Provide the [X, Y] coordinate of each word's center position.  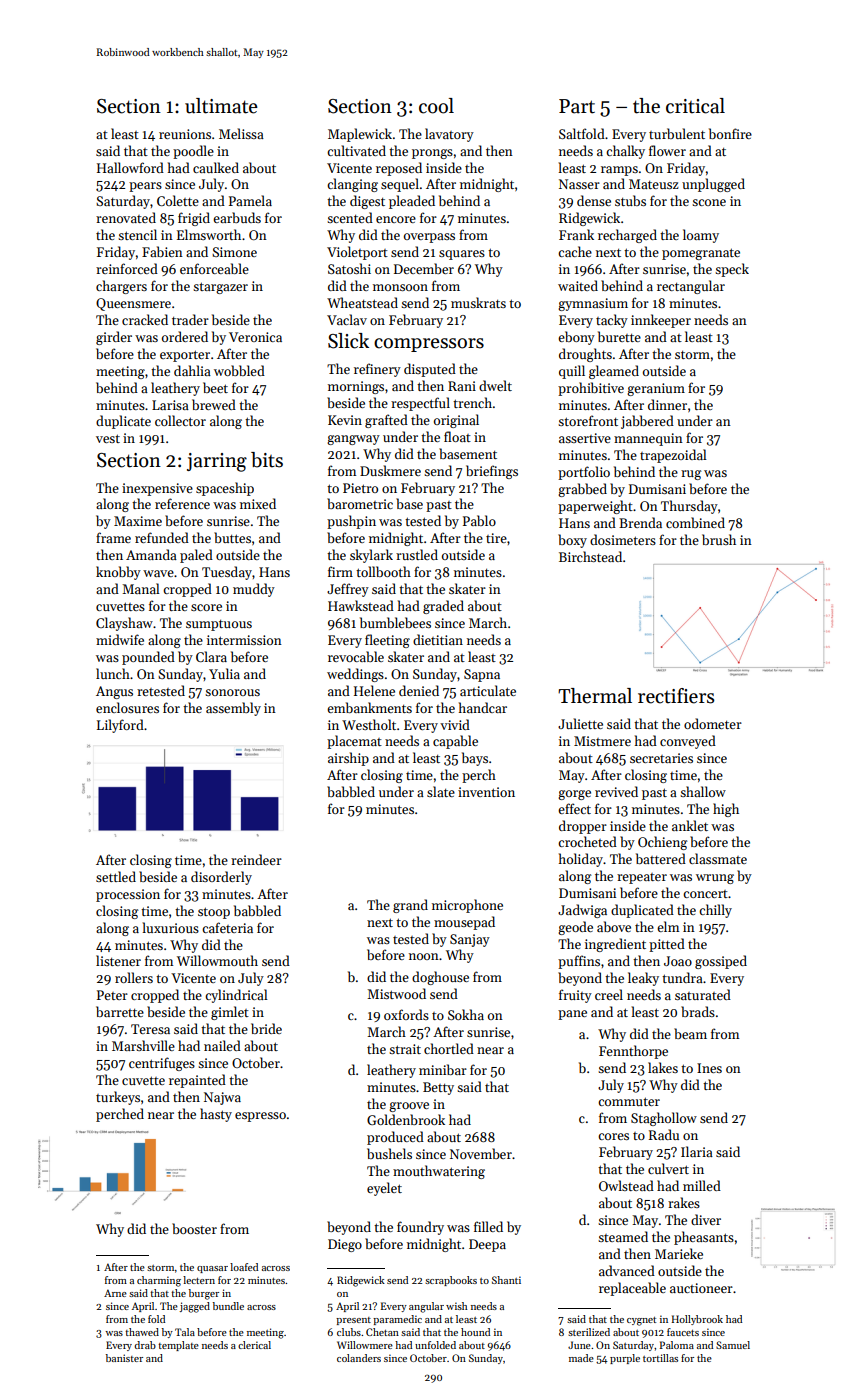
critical [695, 106]
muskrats [478, 302]
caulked [216, 167]
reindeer [256, 859]
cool [436, 106]
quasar [212, 1269]
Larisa [170, 405]
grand [410, 906]
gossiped [721, 962]
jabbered [647, 422]
